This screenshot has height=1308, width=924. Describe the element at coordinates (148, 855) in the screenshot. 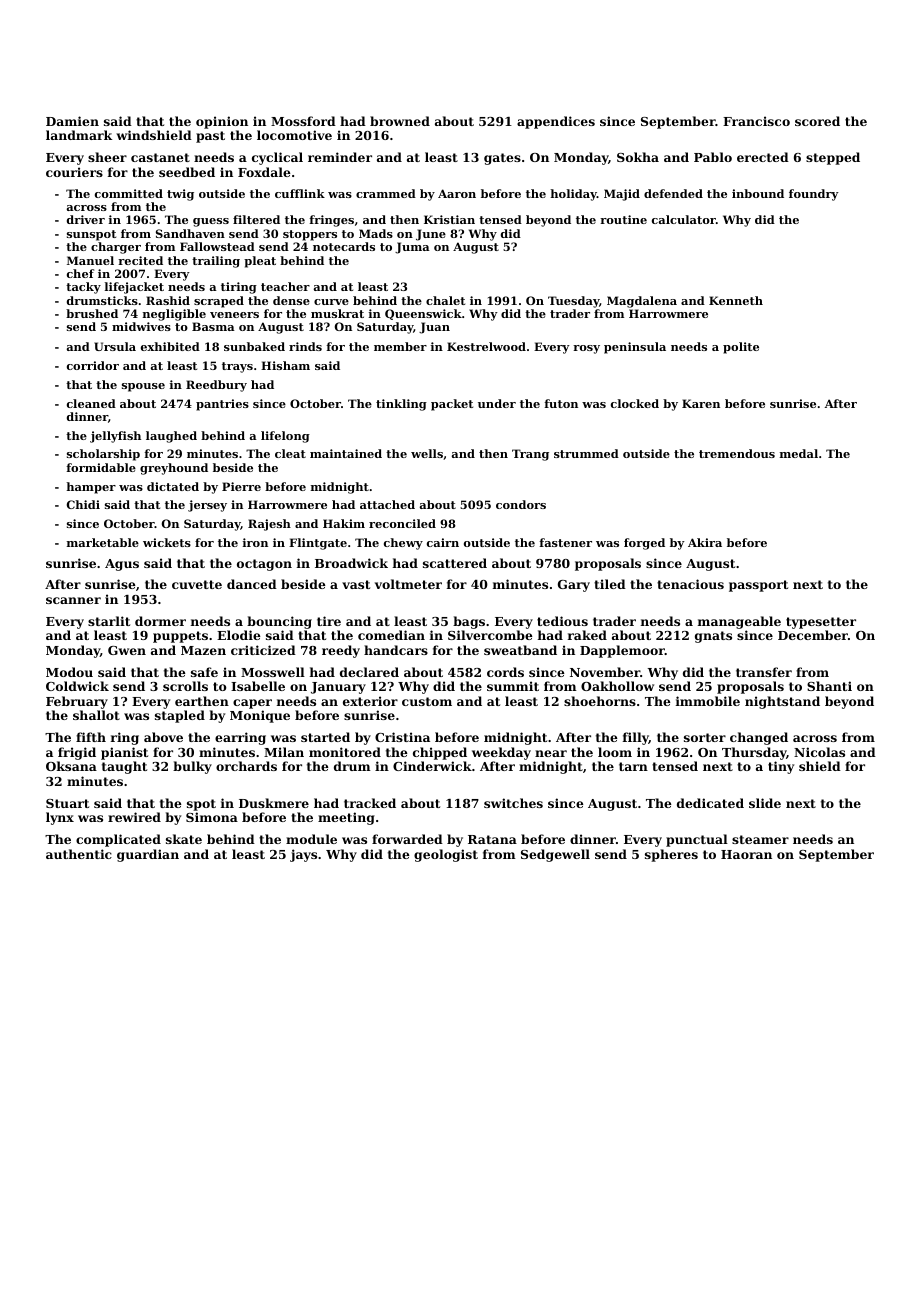

I see `guardian` at that location.
